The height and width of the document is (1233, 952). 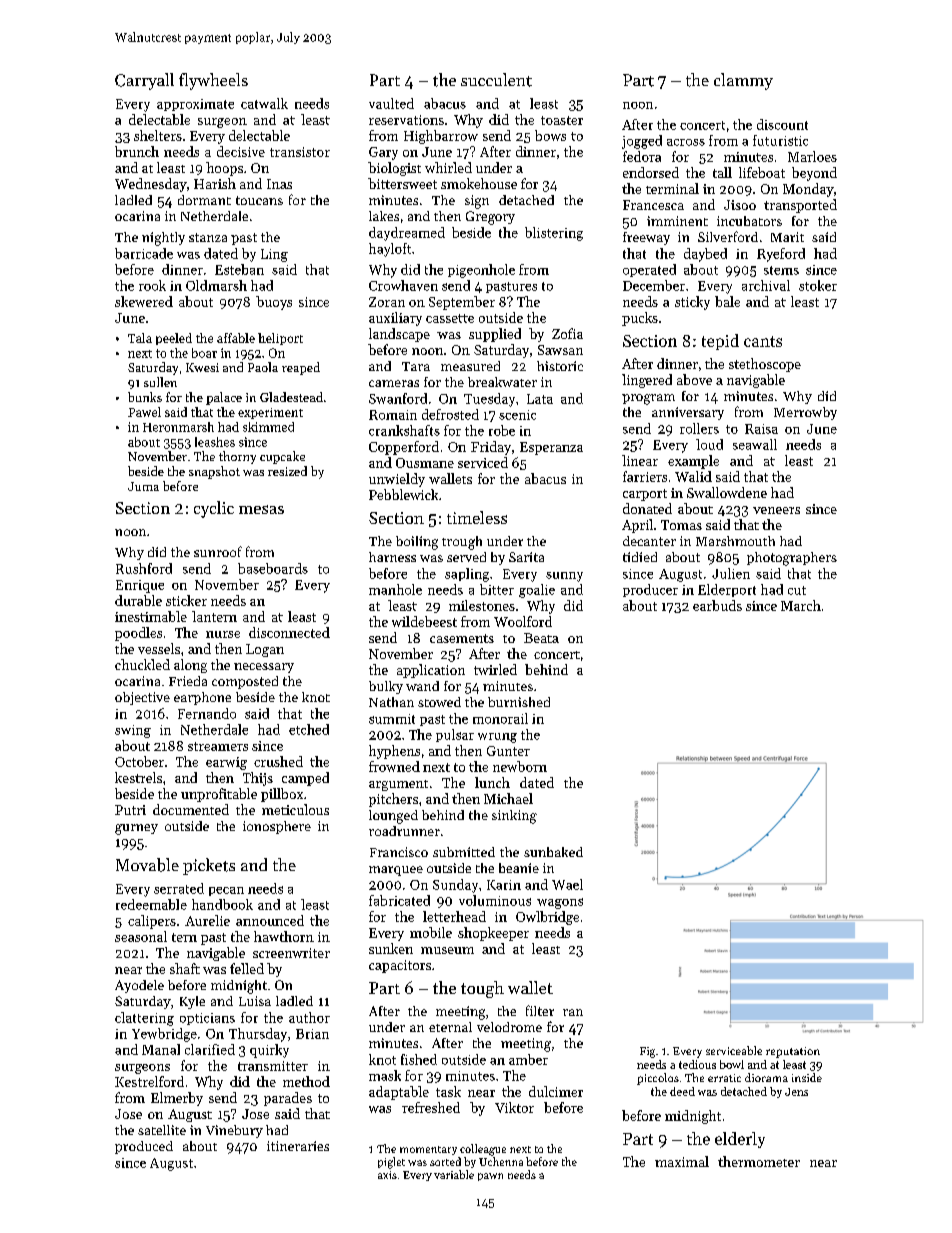 What do you see at coordinates (705, 255) in the document?
I see `daybed` at bounding box center [705, 255].
